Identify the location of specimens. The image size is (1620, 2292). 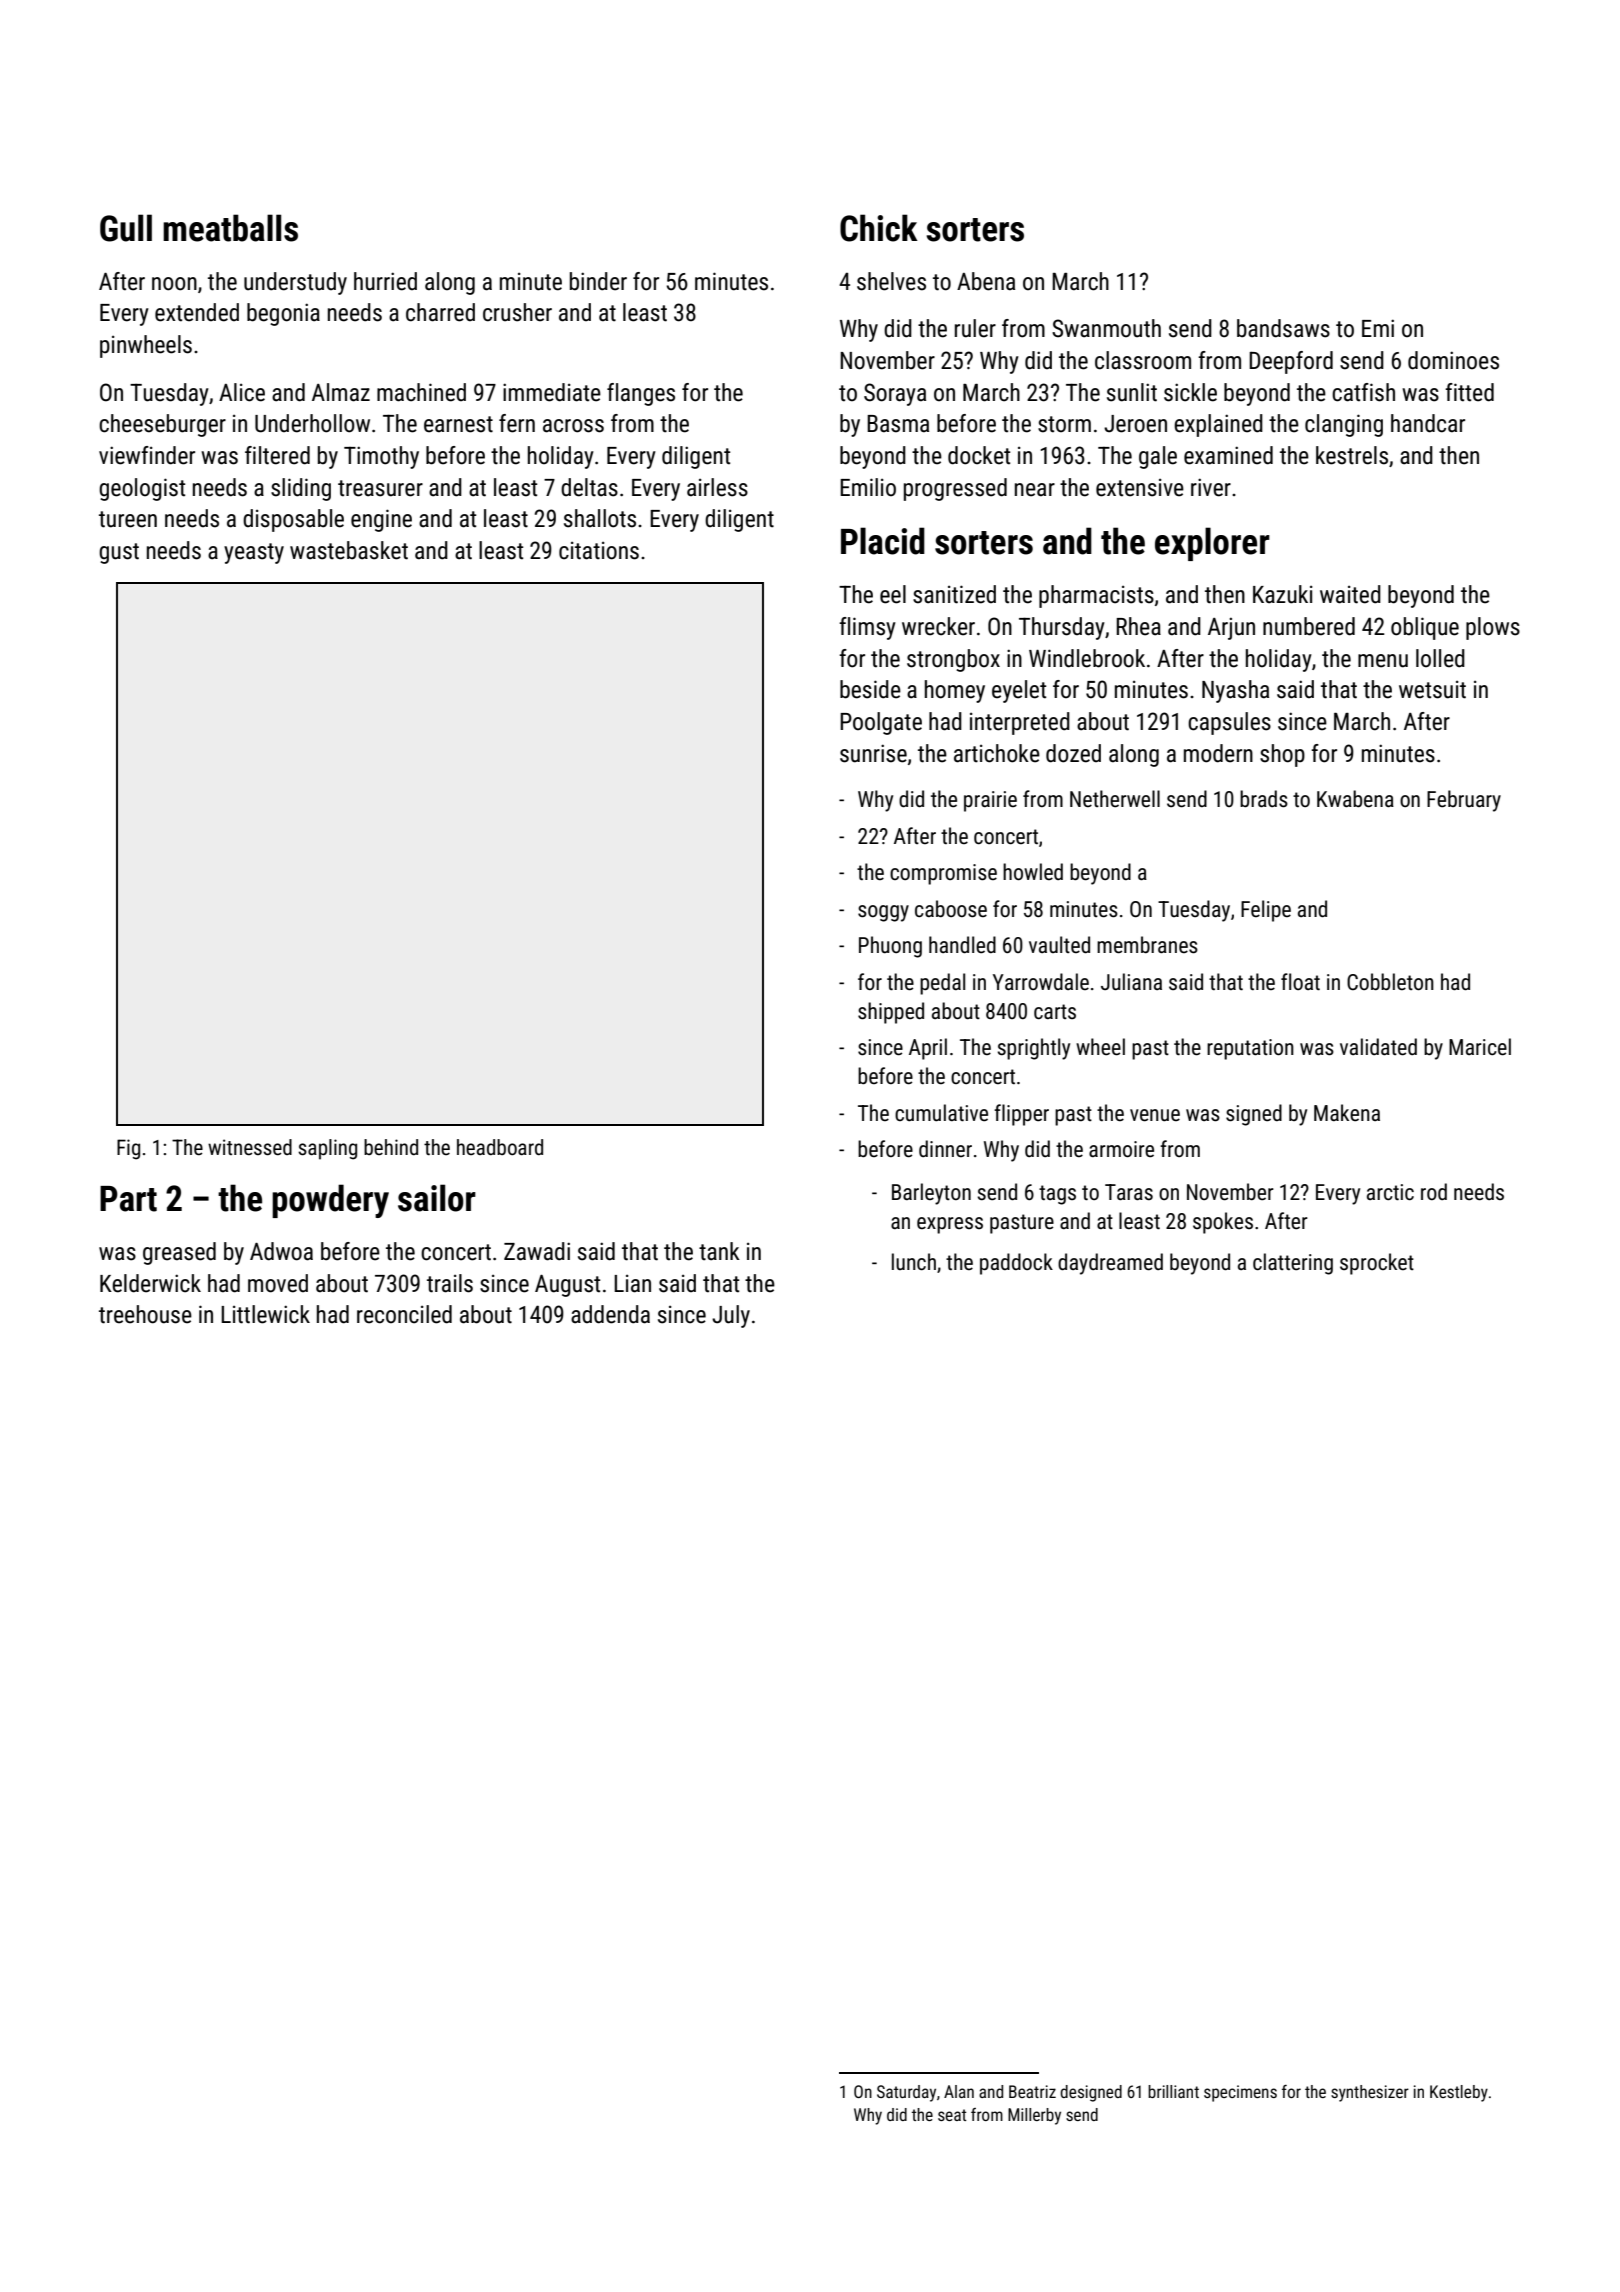
(1240, 2093).
